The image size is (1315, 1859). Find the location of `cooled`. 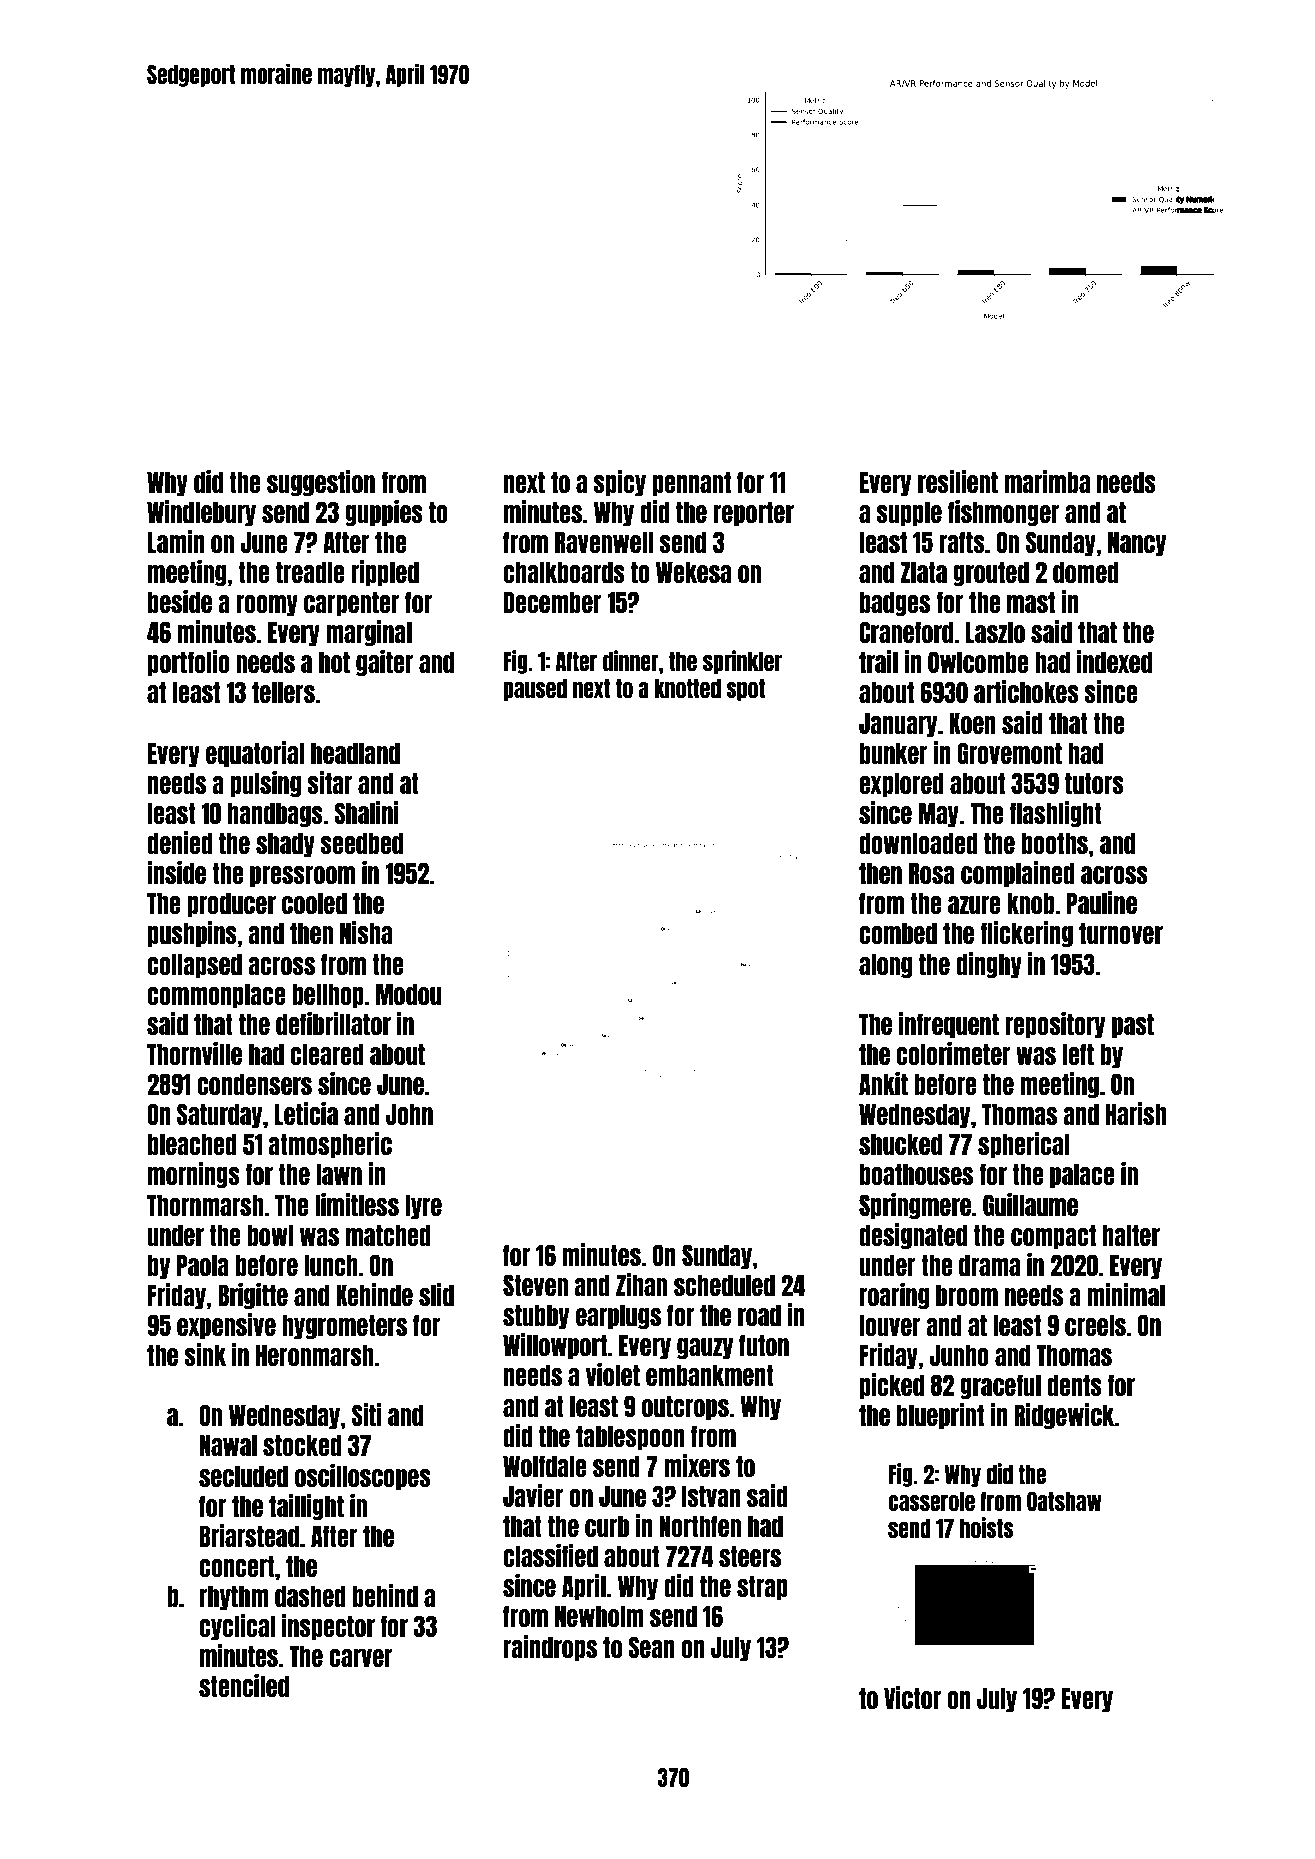

cooled is located at coordinates (314, 903).
